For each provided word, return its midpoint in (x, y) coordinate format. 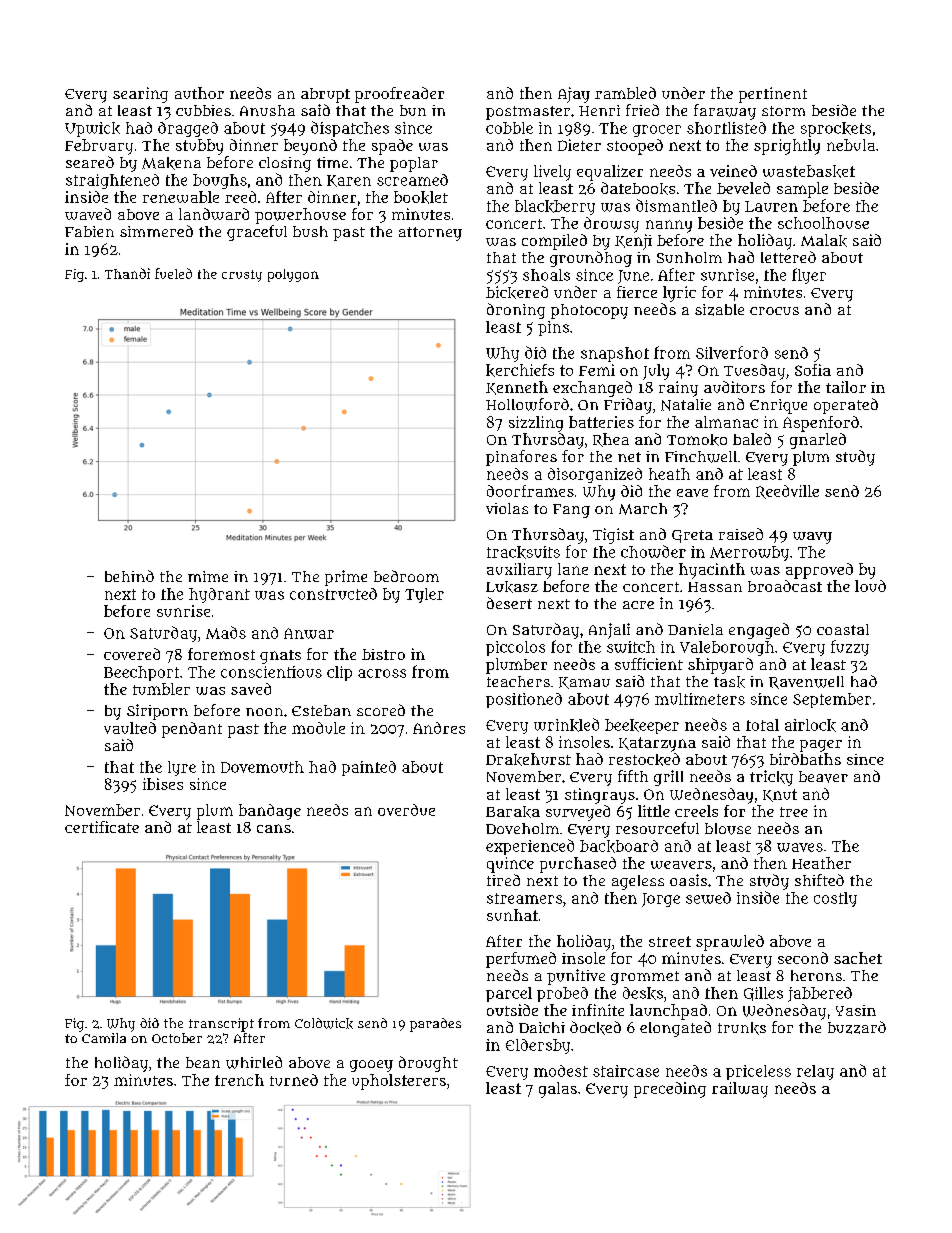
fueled (173, 273)
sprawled (730, 943)
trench (239, 1080)
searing (140, 95)
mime (208, 576)
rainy (678, 389)
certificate (102, 827)
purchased (578, 865)
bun (413, 110)
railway (740, 1090)
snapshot (615, 354)
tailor (846, 387)
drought (428, 1064)
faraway (725, 112)
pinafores (521, 458)
